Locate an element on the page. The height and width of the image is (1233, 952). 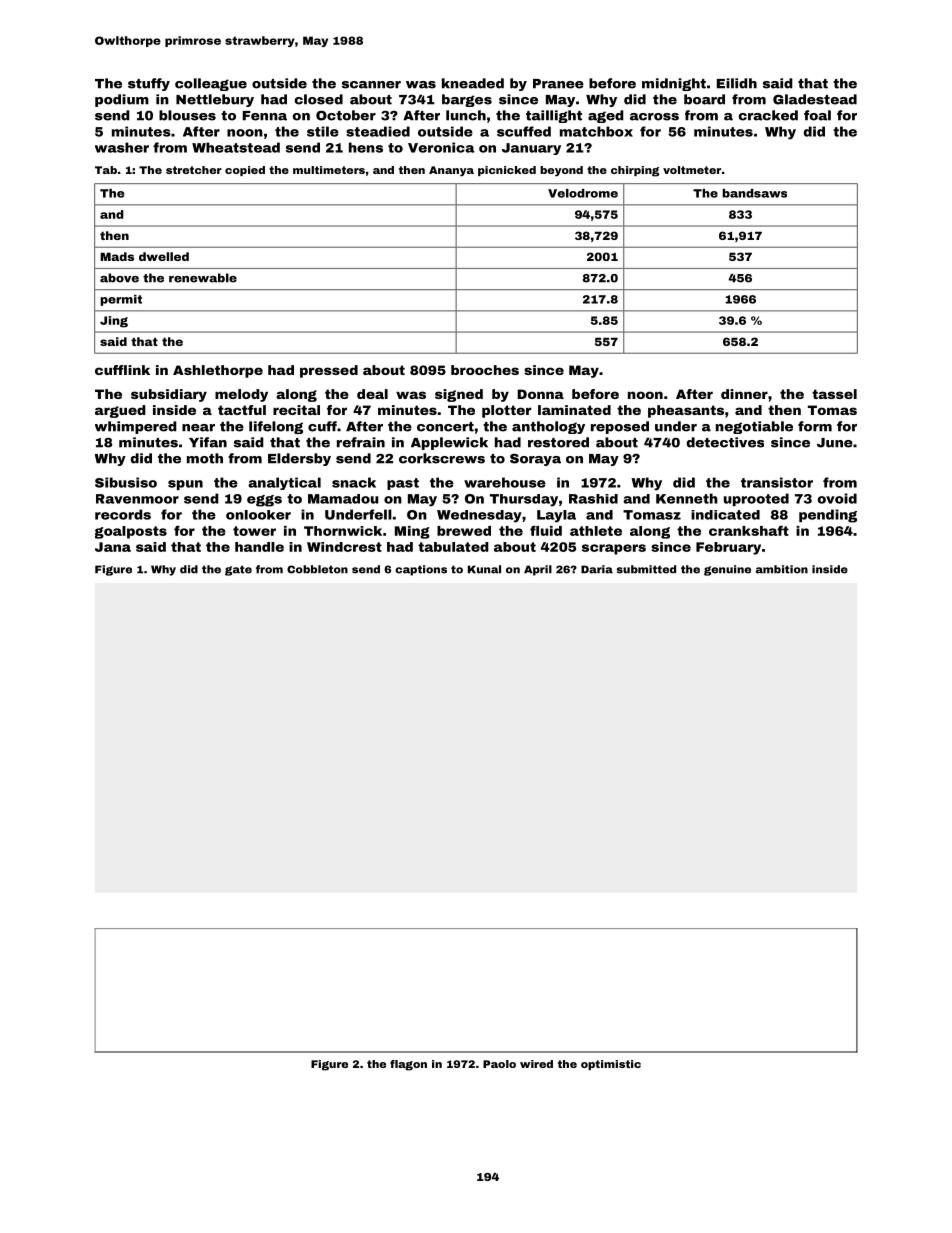
midnight is located at coordinates (674, 84).
